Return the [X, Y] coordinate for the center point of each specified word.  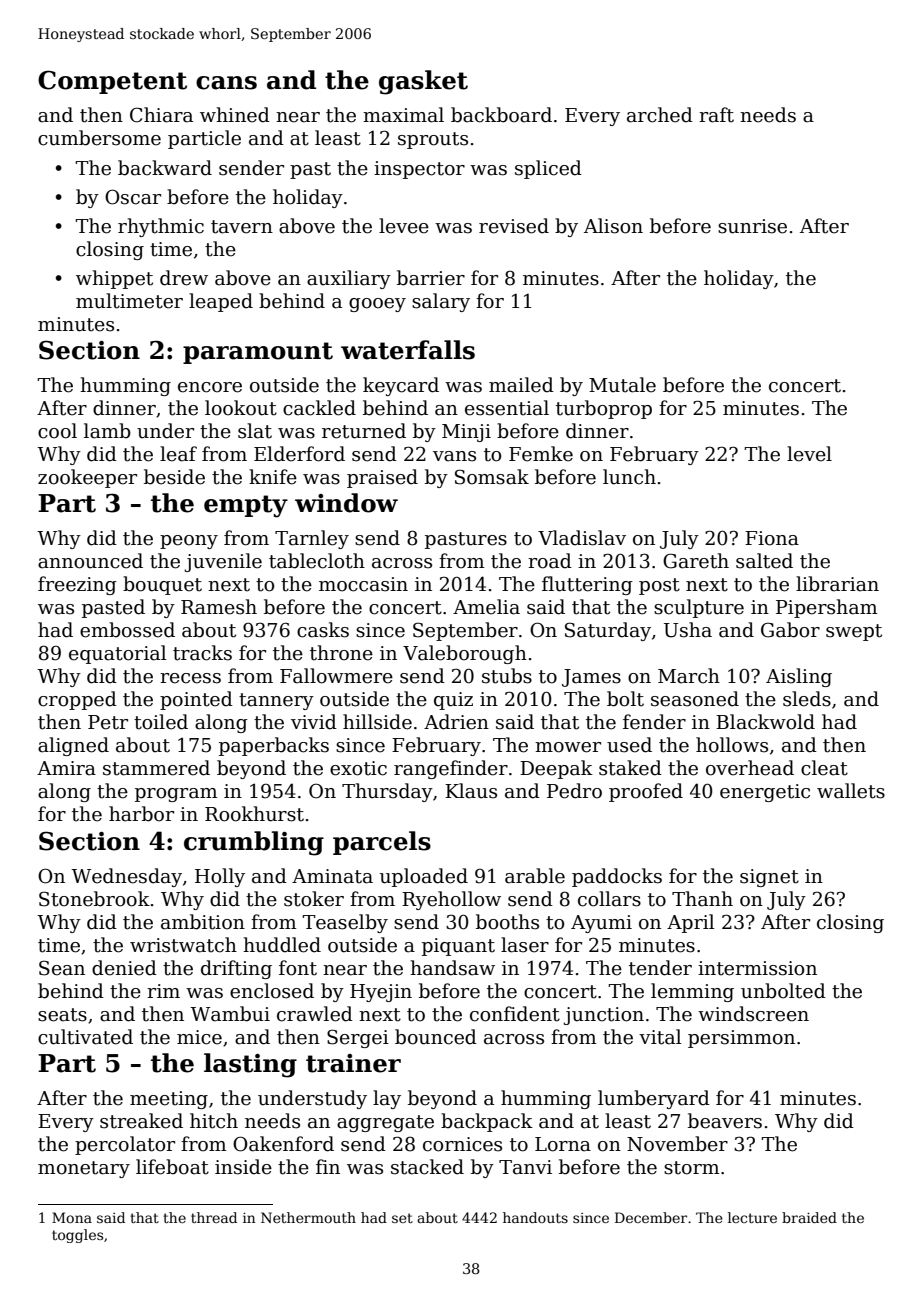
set [402, 1218]
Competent [112, 82]
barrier [431, 278]
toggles [77, 1236]
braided [809, 1217]
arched [660, 115]
